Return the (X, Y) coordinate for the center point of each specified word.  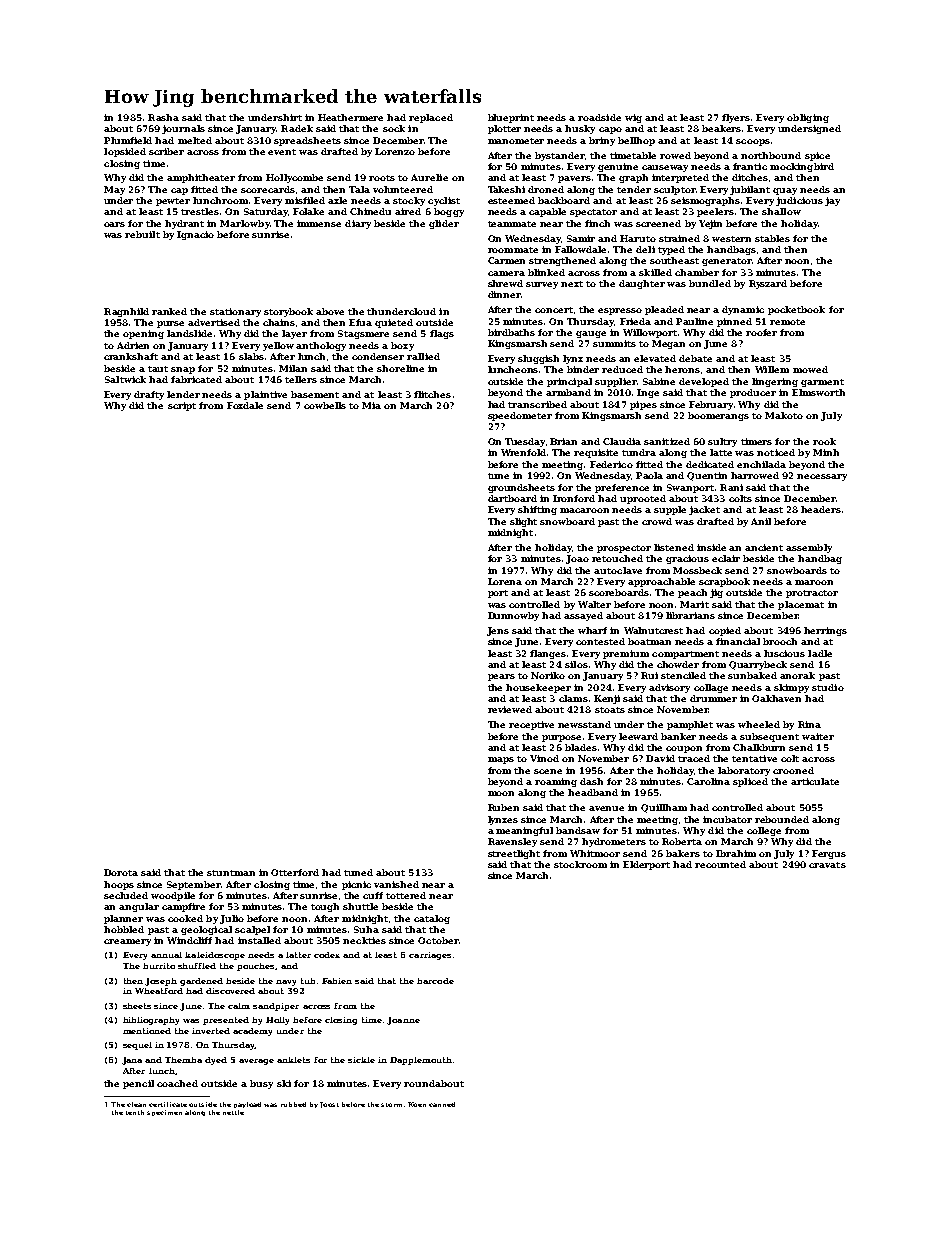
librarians (690, 615)
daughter (642, 284)
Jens (498, 631)
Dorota (121, 872)
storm (391, 1105)
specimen (164, 1113)
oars (114, 224)
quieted (394, 323)
